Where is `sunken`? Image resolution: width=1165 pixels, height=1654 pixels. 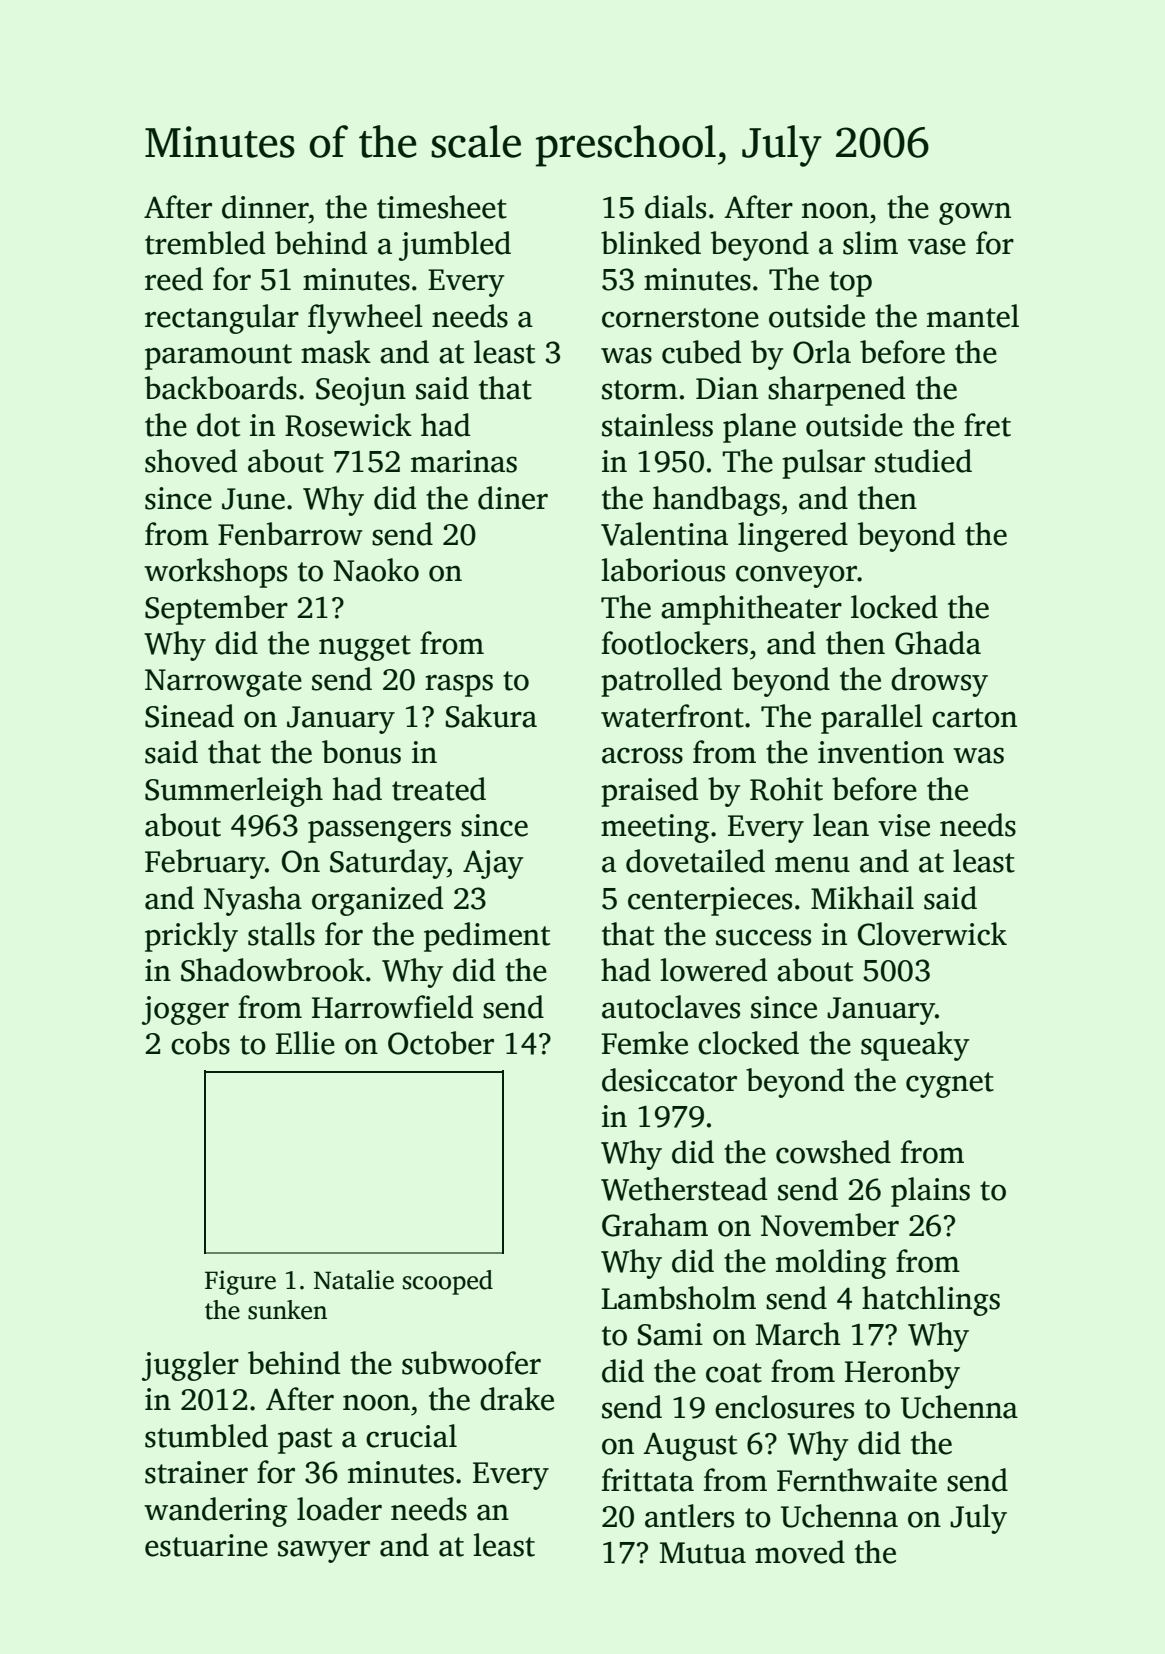 sunken is located at coordinates (287, 1310).
